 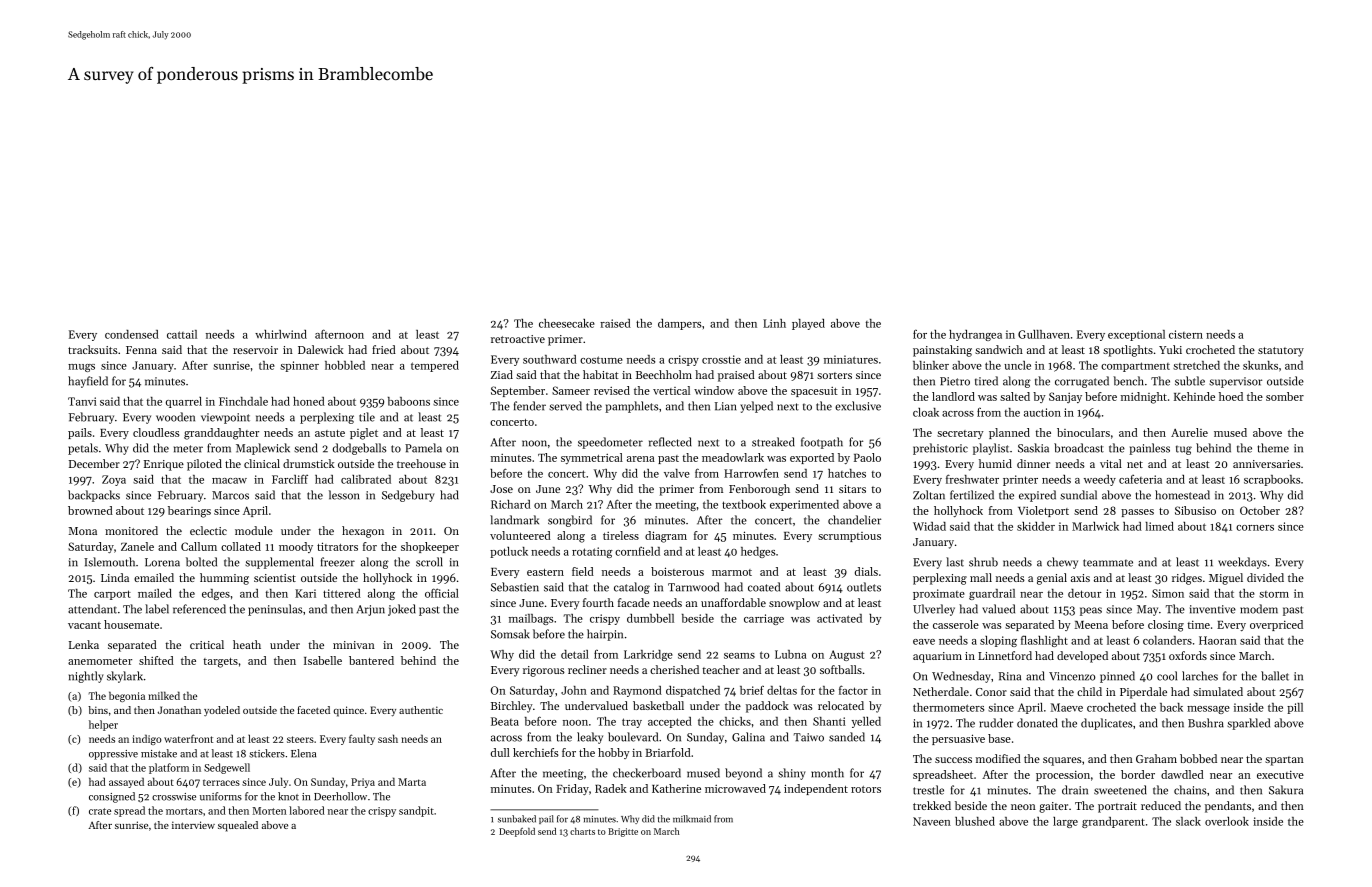 What do you see at coordinates (808, 324) in the screenshot?
I see `played` at bounding box center [808, 324].
